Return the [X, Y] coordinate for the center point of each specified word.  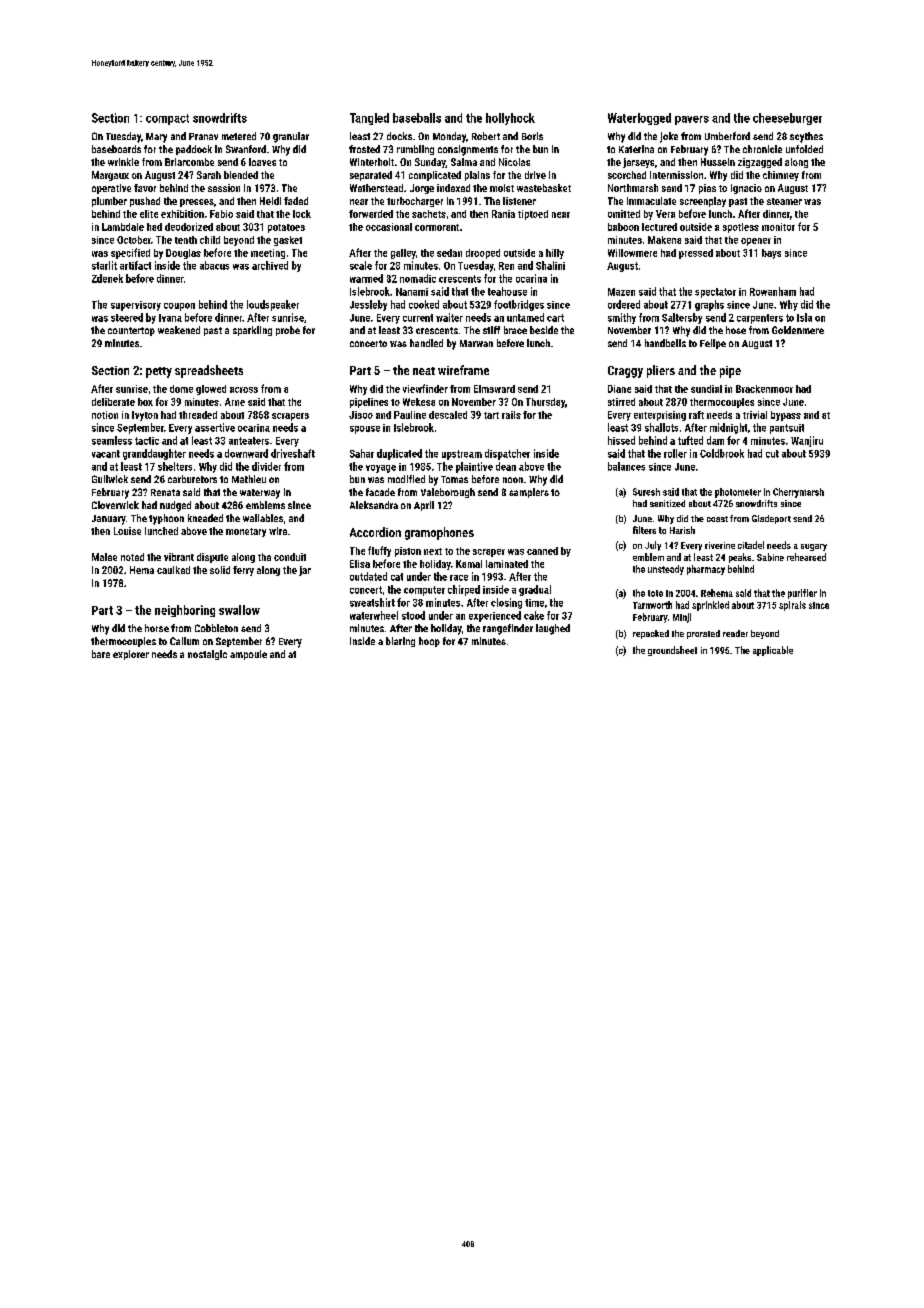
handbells [665, 343]
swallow [239, 610]
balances [626, 466]
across [244, 390]
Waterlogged [639, 119]
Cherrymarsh [798, 493]
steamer [784, 201]
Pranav [203, 136]
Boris [532, 136]
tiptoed [533, 215]
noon [513, 480]
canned [542, 551]
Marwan [476, 343]
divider [266, 466]
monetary [246, 532]
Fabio [221, 214]
